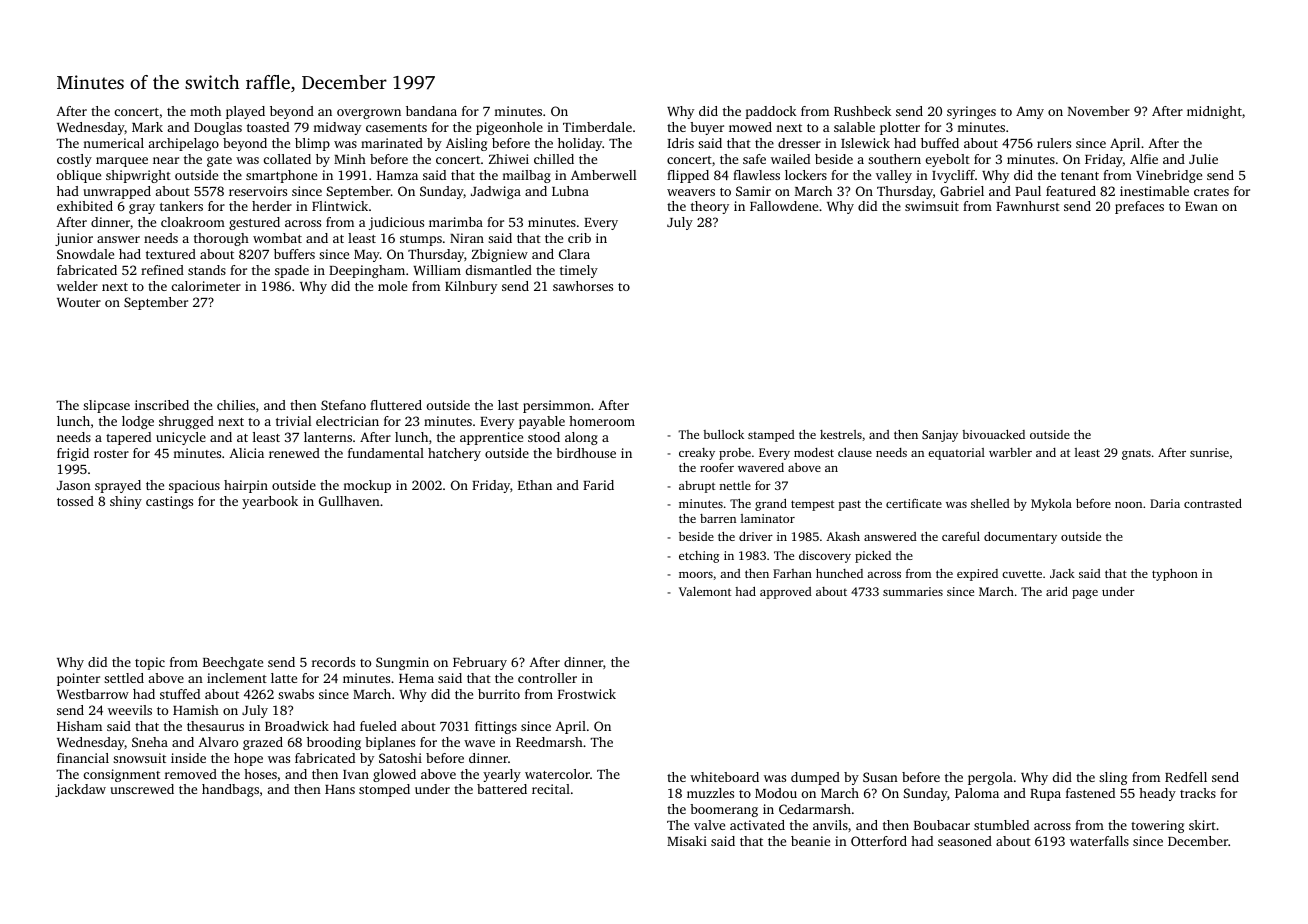 Image resolution: width=1308 pixels, height=924 pixels. What do you see at coordinates (1085, 594) in the screenshot?
I see `page` at bounding box center [1085, 594].
